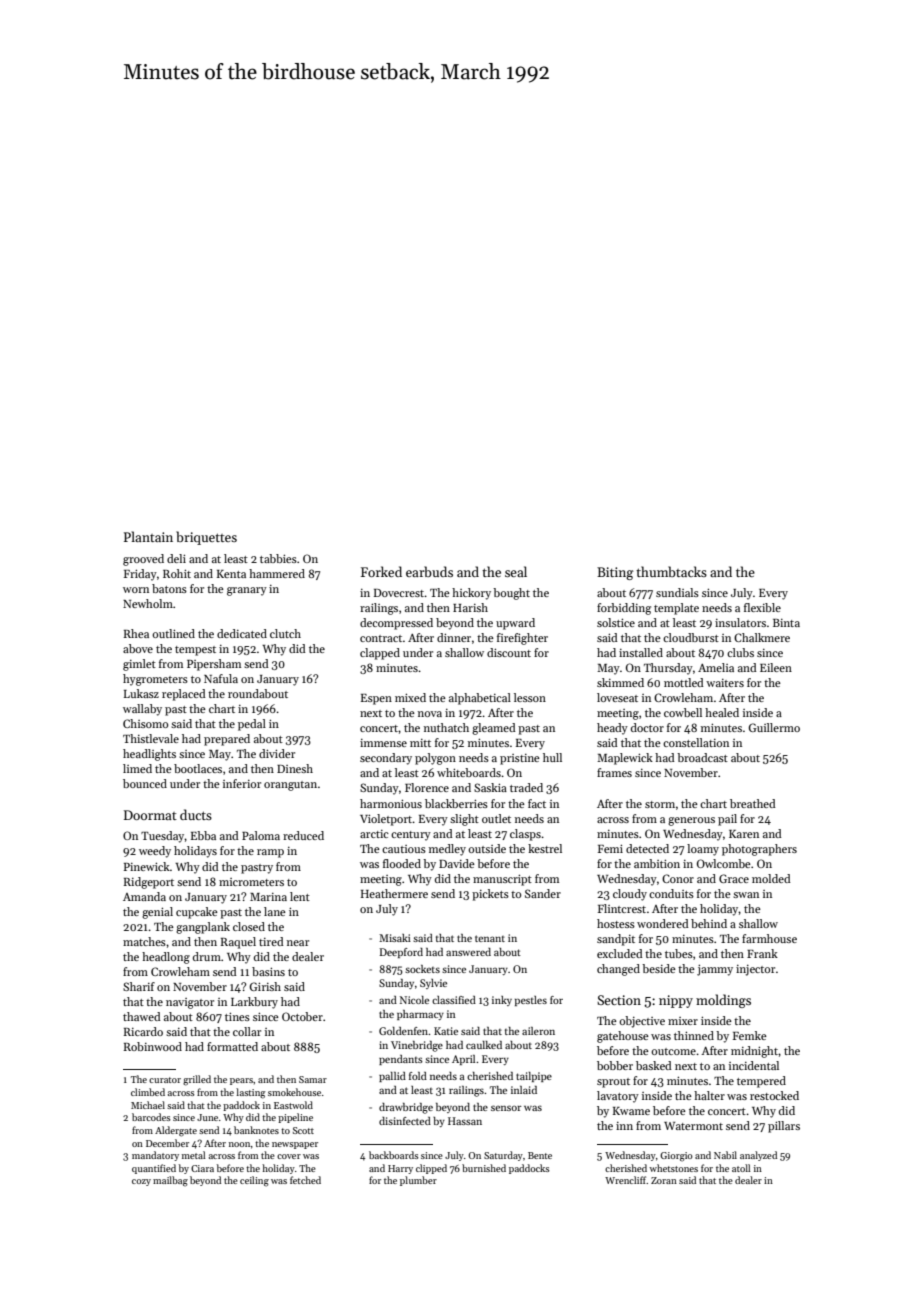 The width and height of the image is (924, 1308). What do you see at coordinates (754, 1052) in the image?
I see `midnight` at bounding box center [754, 1052].
